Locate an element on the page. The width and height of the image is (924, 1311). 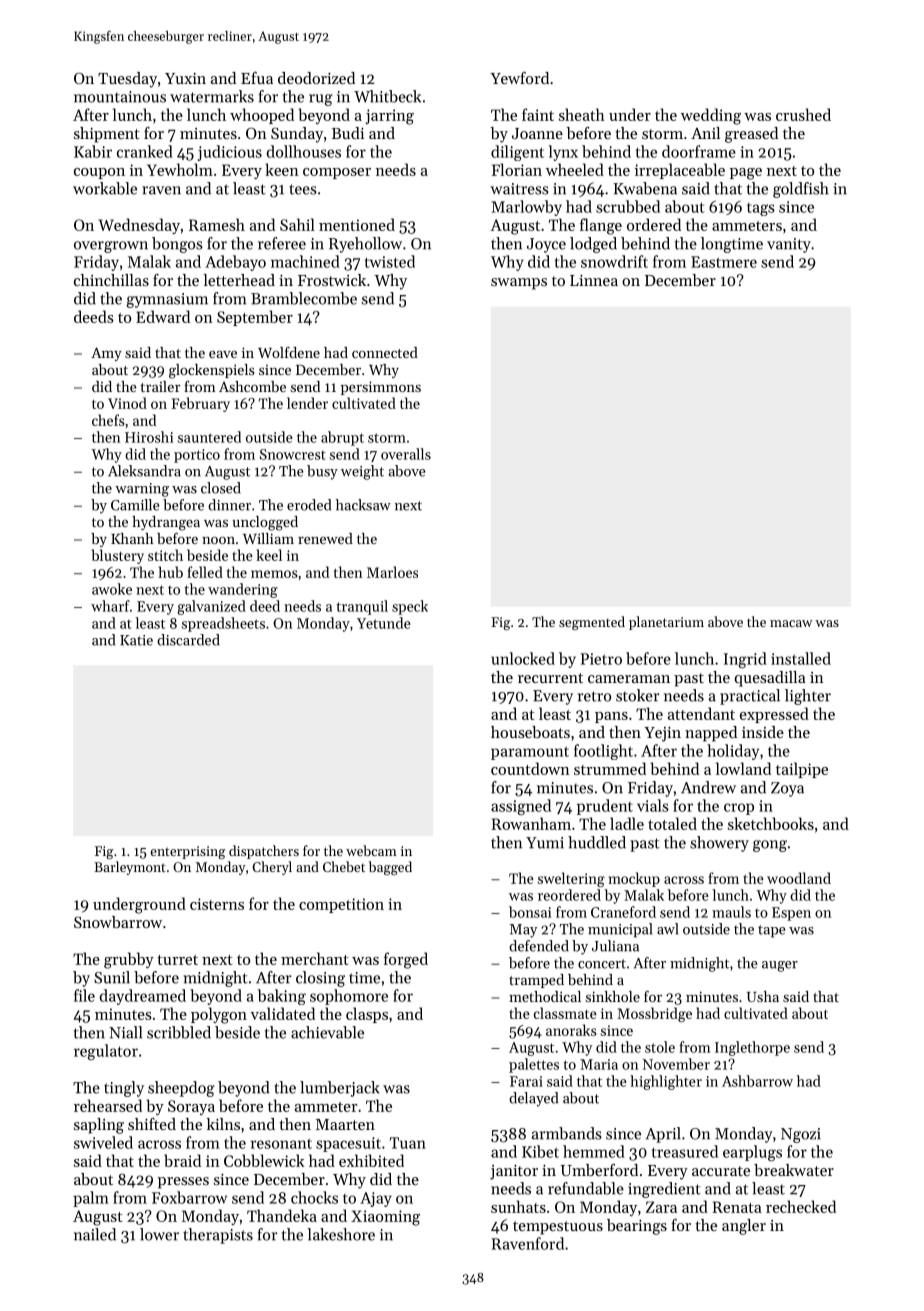
overalls is located at coordinates (406, 454).
